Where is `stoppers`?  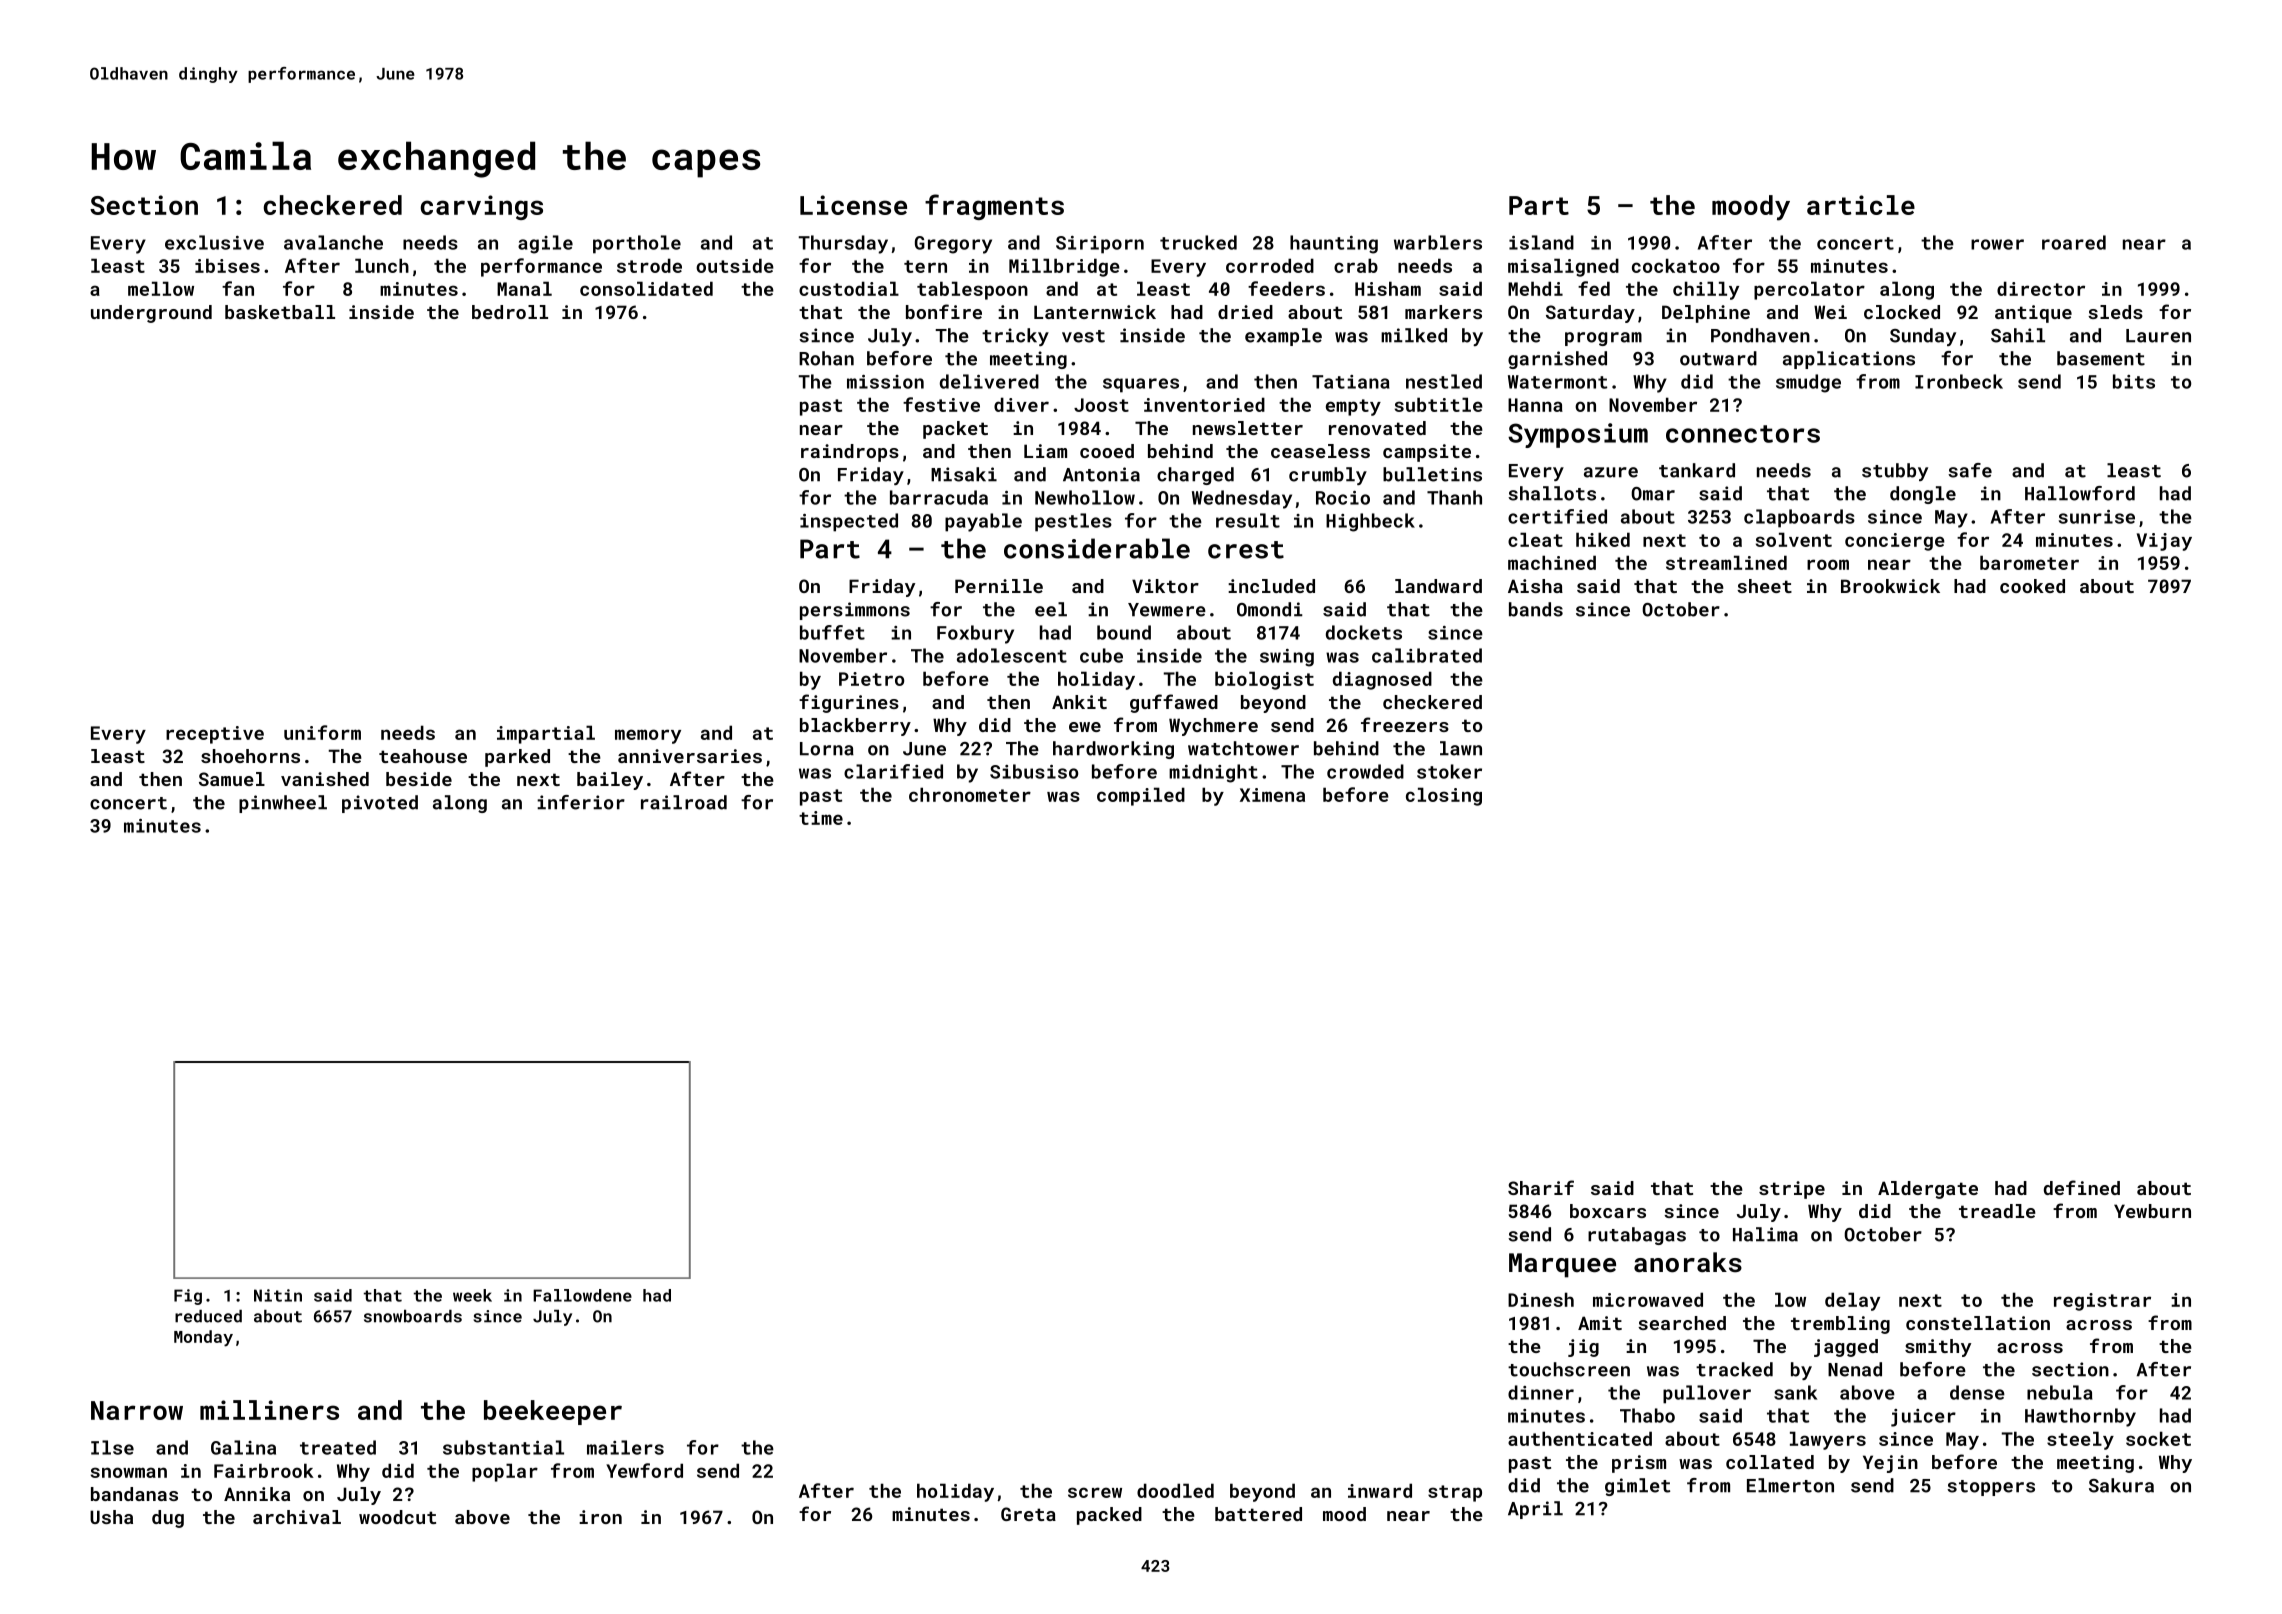
stoppers is located at coordinates (1991, 1488).
